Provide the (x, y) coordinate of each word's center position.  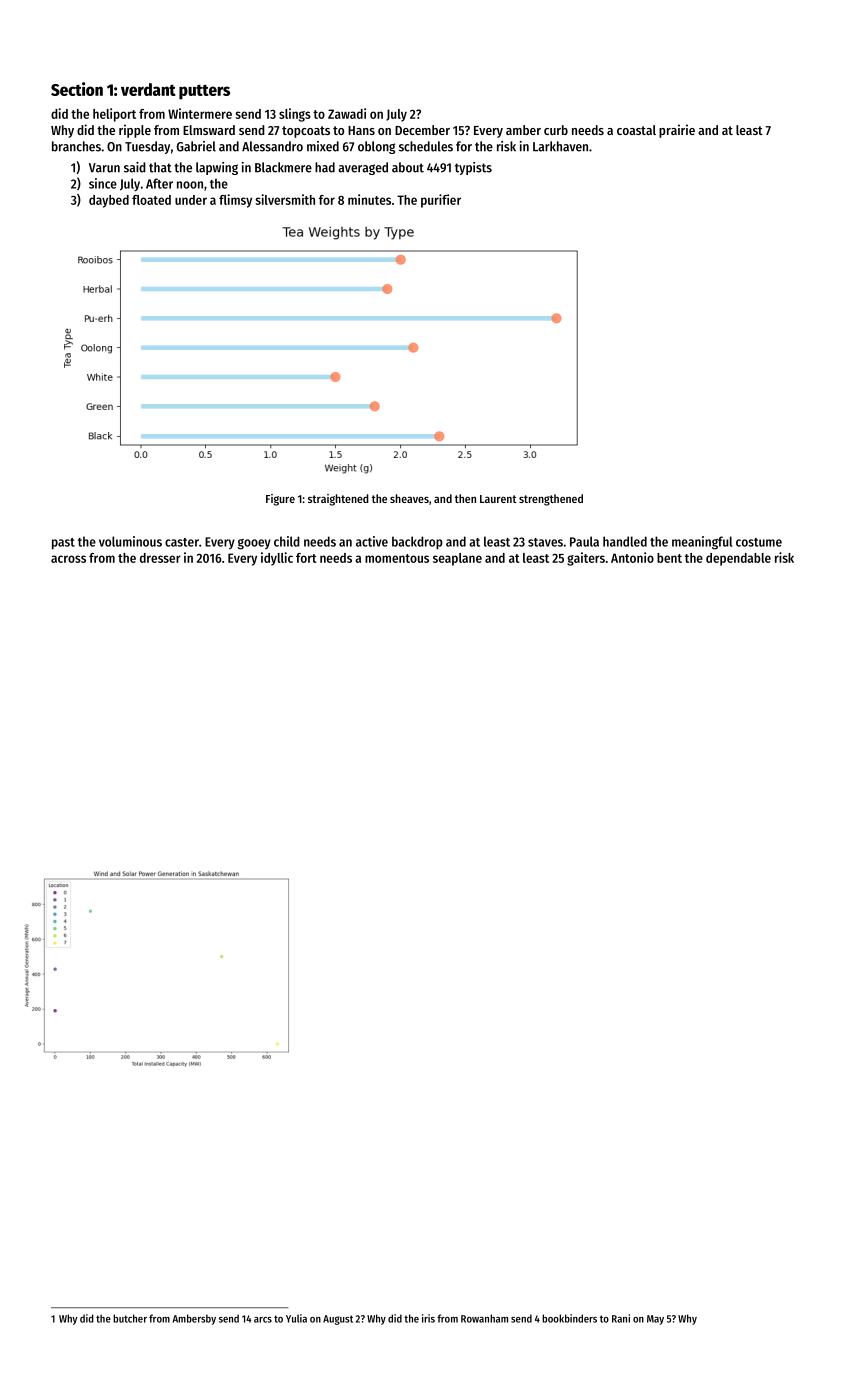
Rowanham (484, 1318)
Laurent (498, 499)
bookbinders (569, 1318)
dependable (738, 559)
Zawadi (347, 113)
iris (428, 1318)
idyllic (277, 559)
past (63, 544)
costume (759, 542)
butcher (130, 1318)
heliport (114, 115)
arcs (263, 1320)
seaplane (457, 559)
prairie (677, 131)
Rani (621, 1318)
